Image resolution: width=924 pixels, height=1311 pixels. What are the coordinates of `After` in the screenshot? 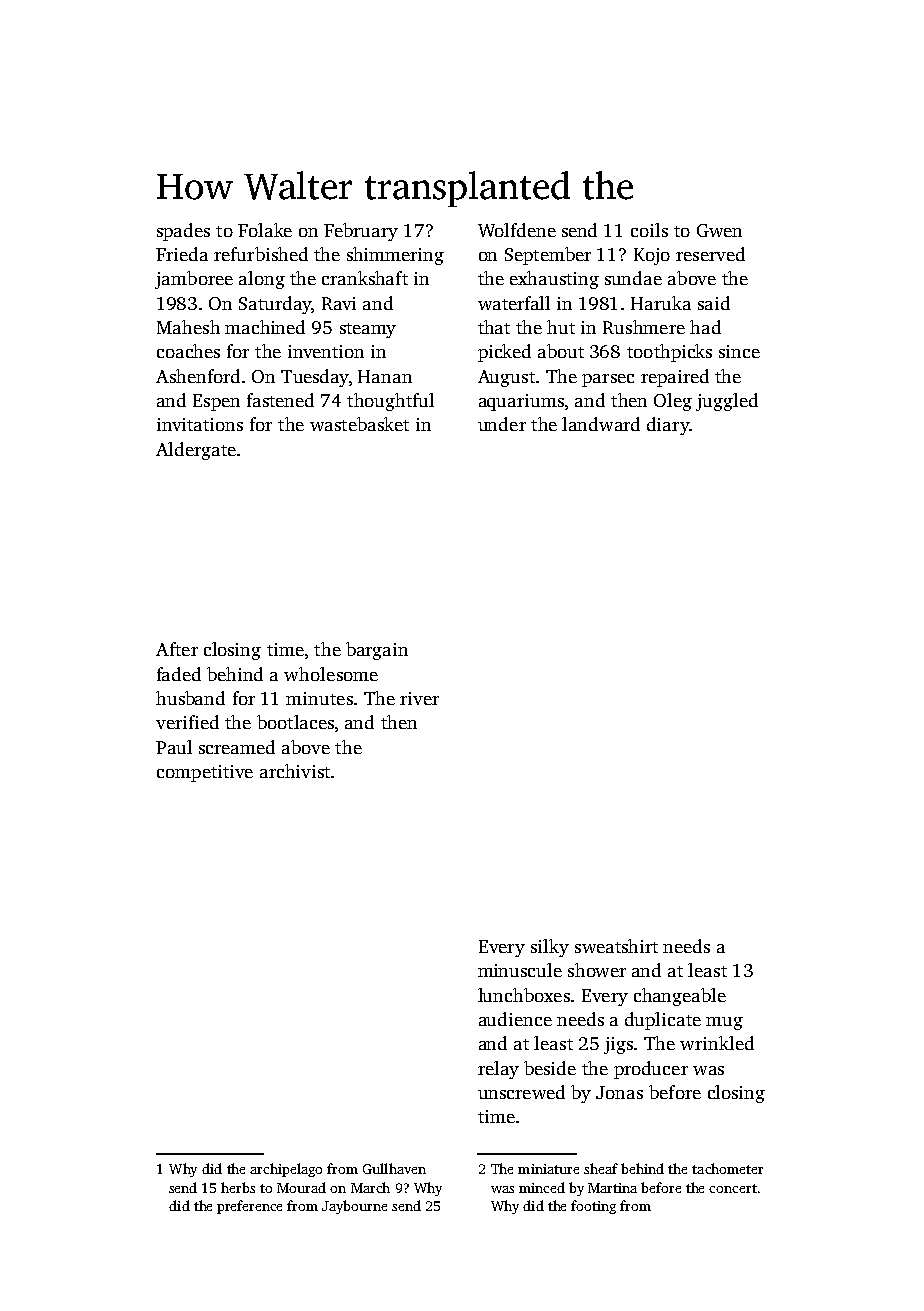 It's located at (177, 649).
